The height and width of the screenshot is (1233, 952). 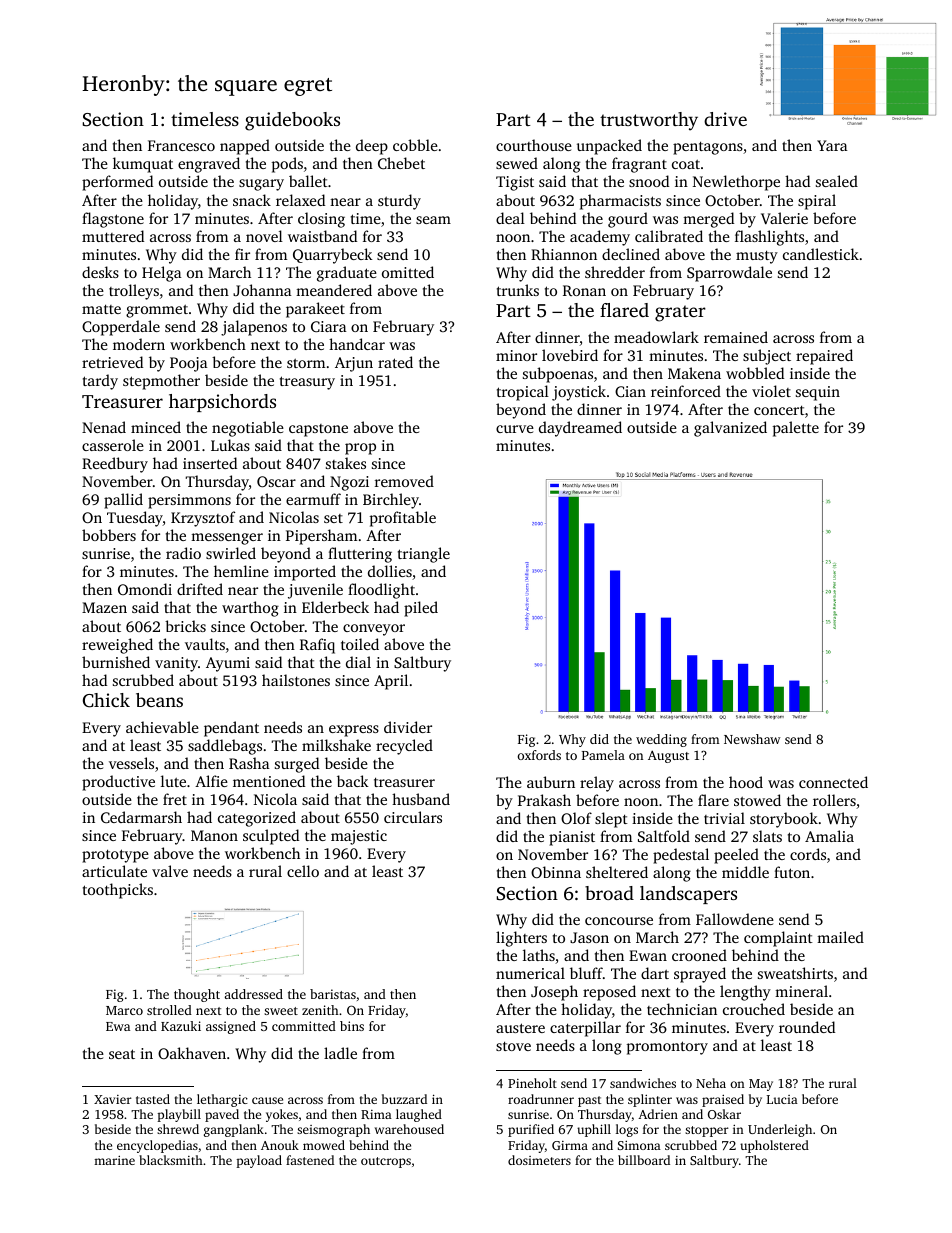 I want to click on Newshaw, so click(x=752, y=739).
